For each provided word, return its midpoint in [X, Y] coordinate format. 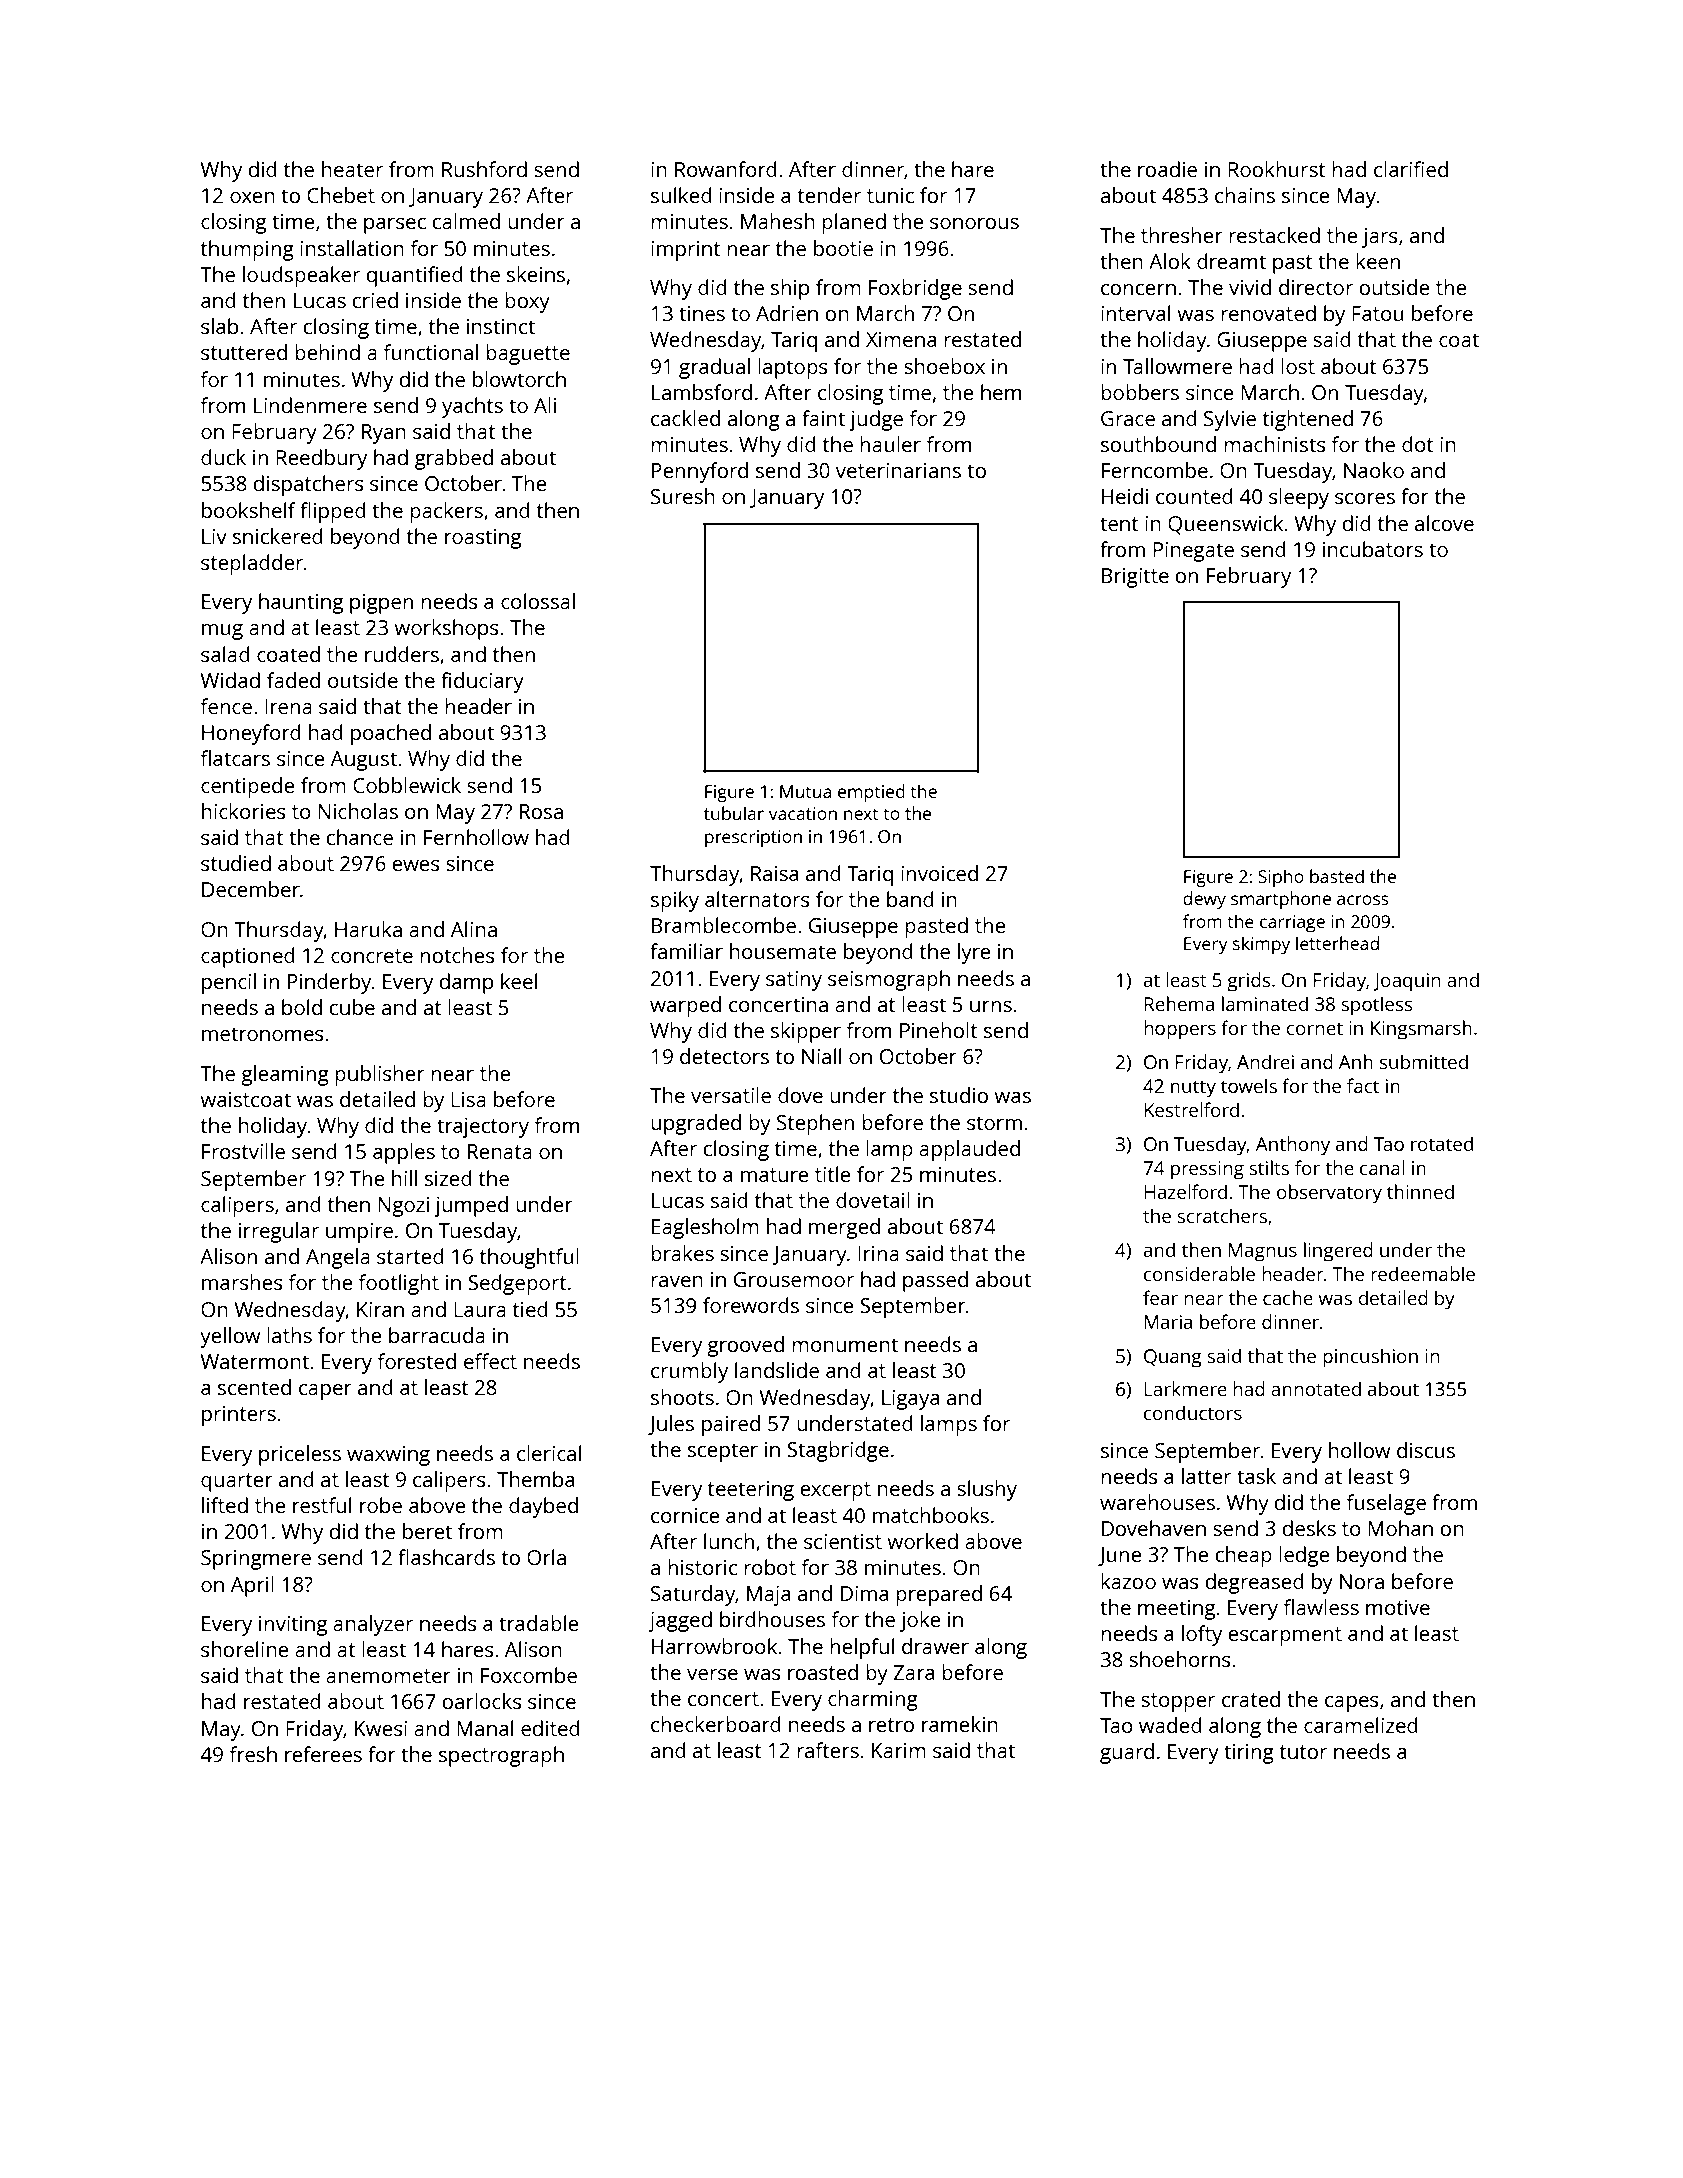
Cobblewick [407, 785]
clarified [1411, 169]
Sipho [1281, 878]
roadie [1167, 169]
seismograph [889, 980]
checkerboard [716, 1724]
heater [352, 169]
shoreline [244, 1649]
